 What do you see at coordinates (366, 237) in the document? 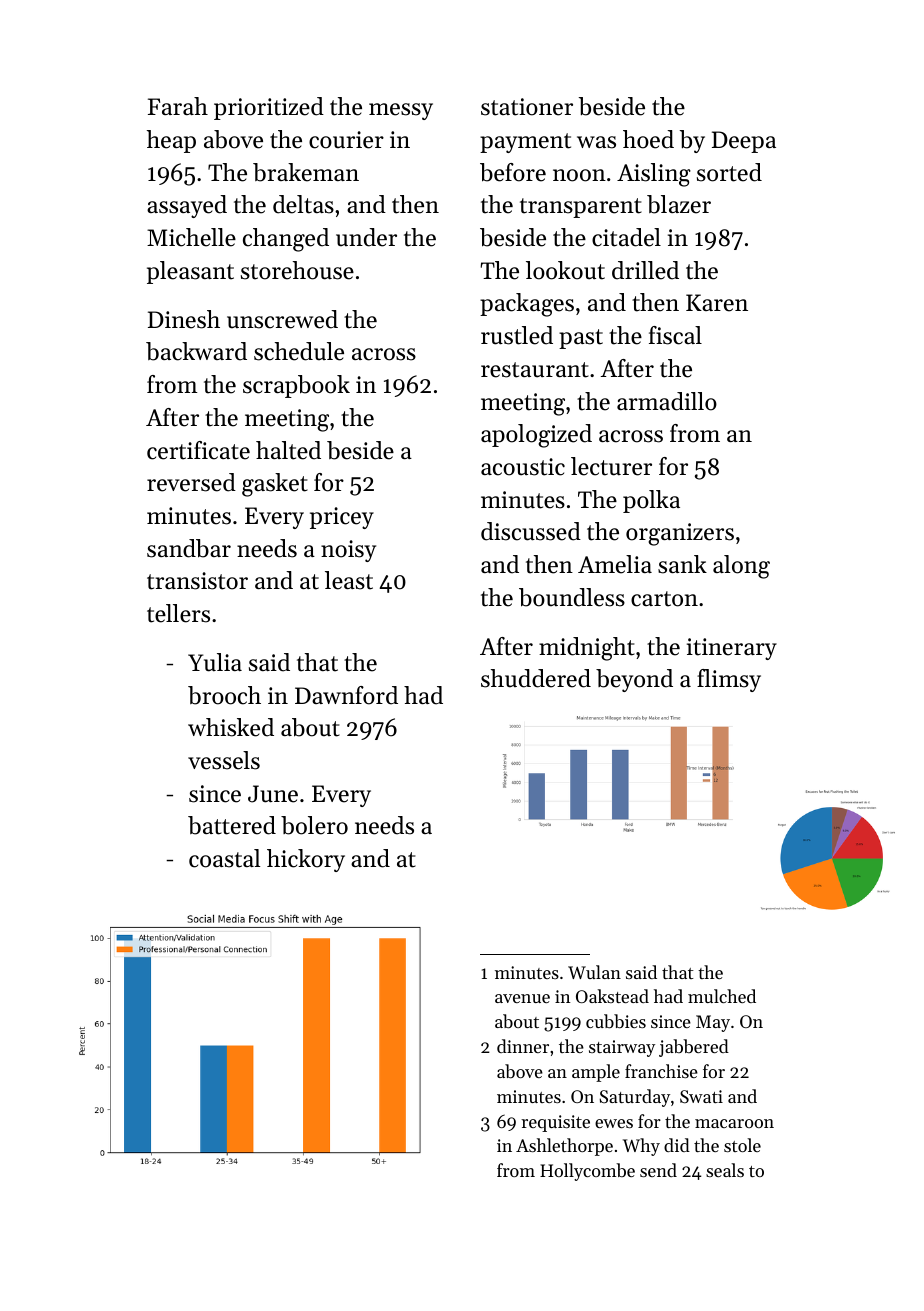
I see `under` at bounding box center [366, 237].
